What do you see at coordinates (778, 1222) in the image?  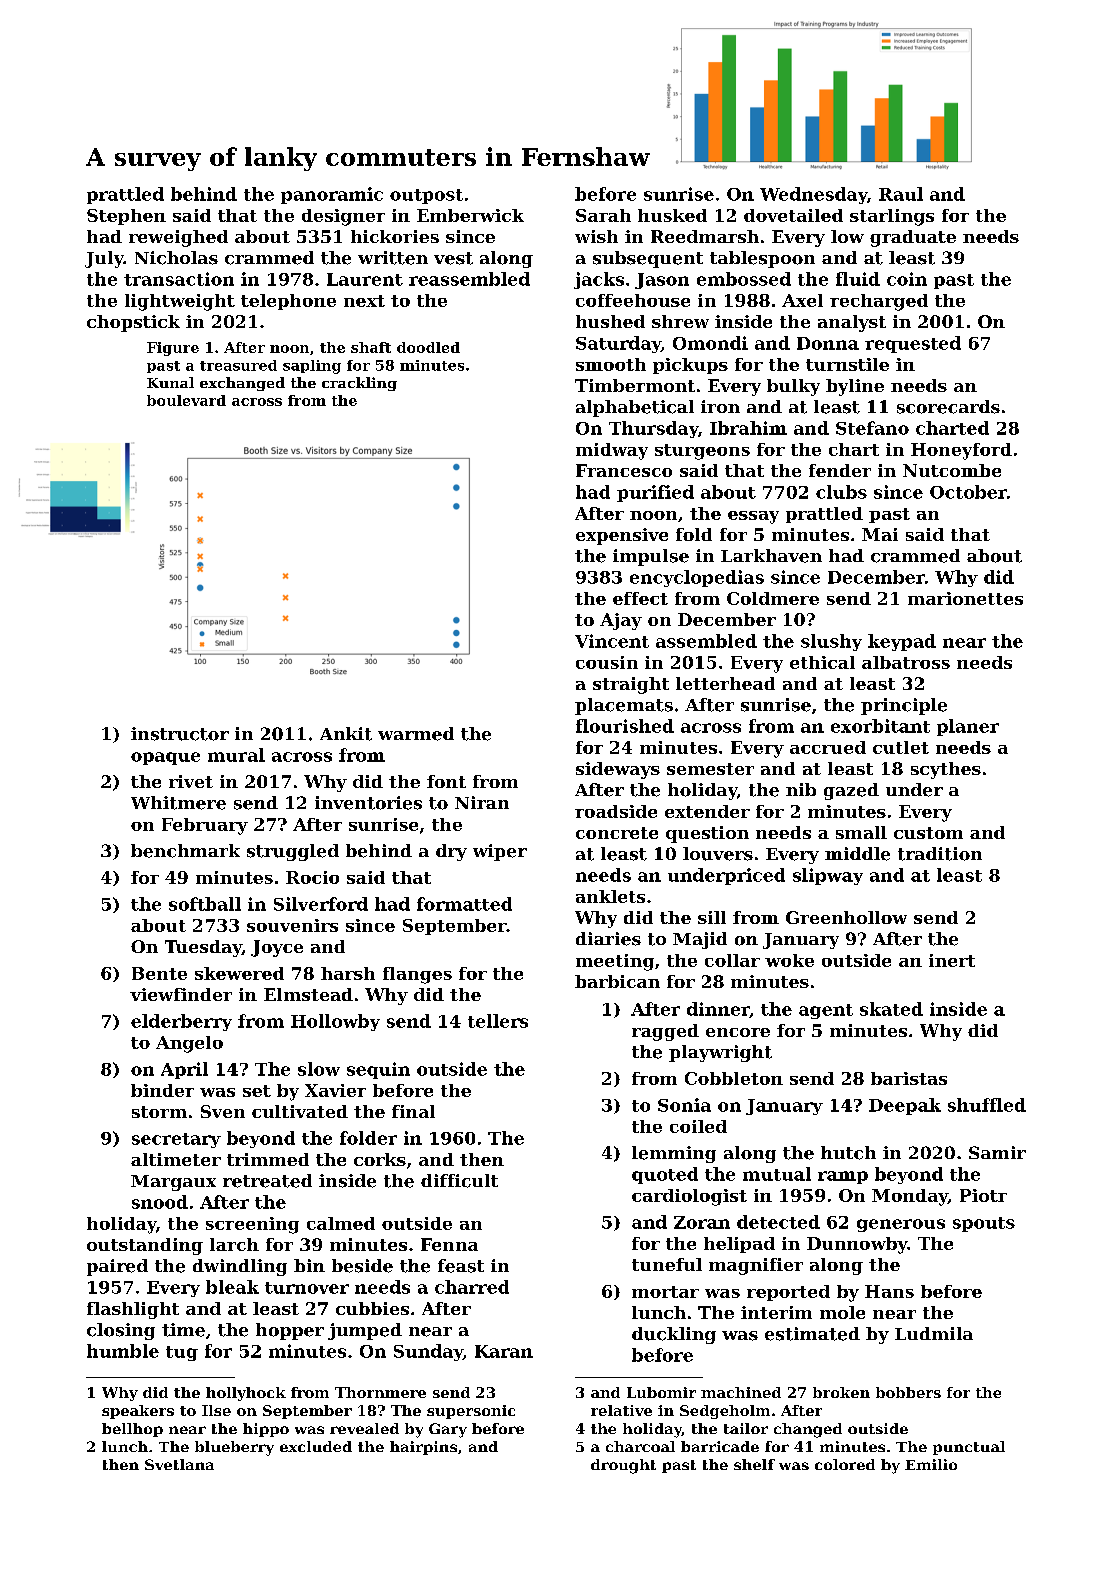 I see `detected` at bounding box center [778, 1222].
